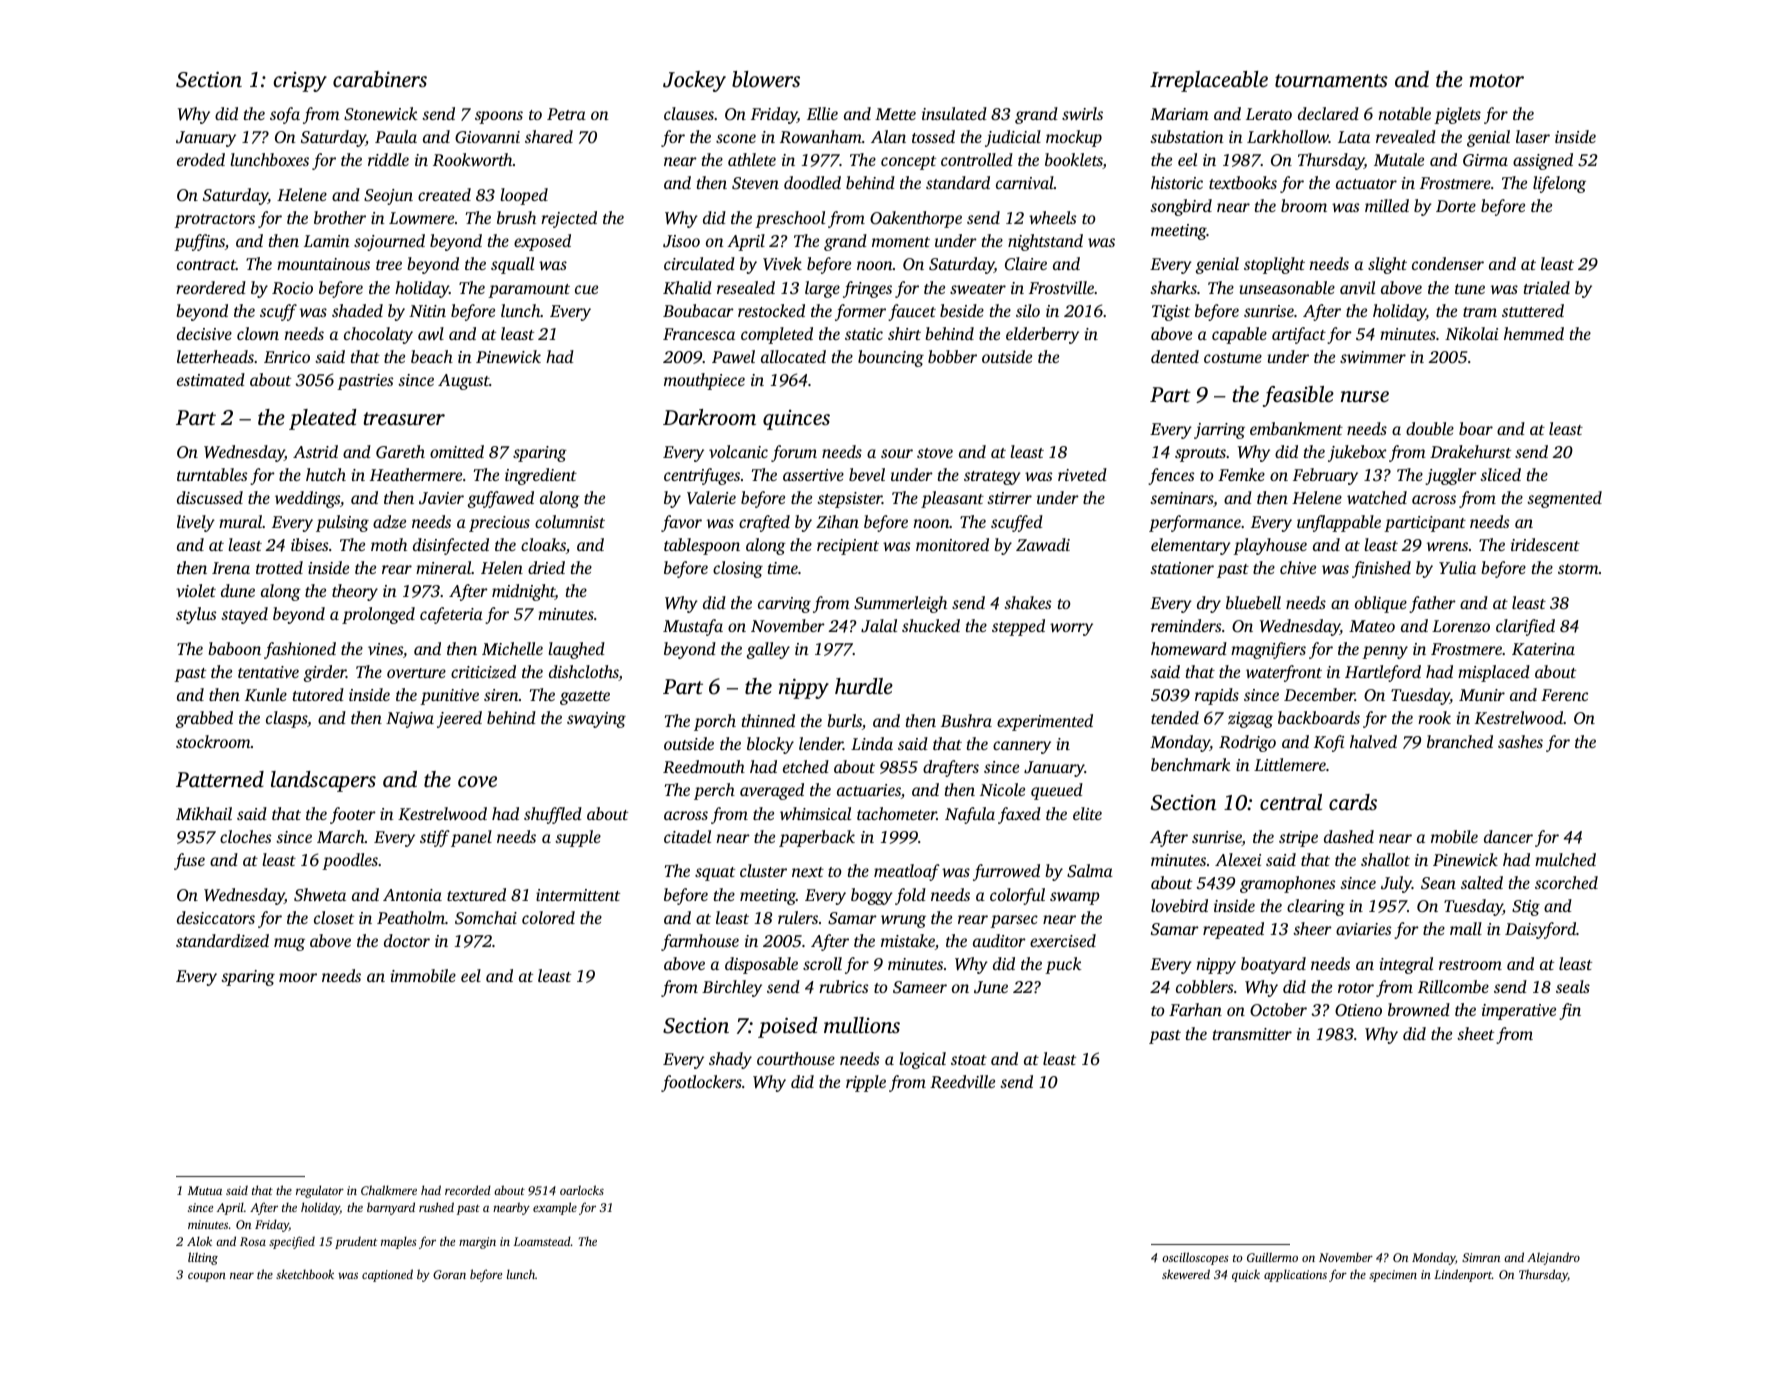  What do you see at coordinates (1508, 836) in the screenshot?
I see `dancer` at bounding box center [1508, 836].
